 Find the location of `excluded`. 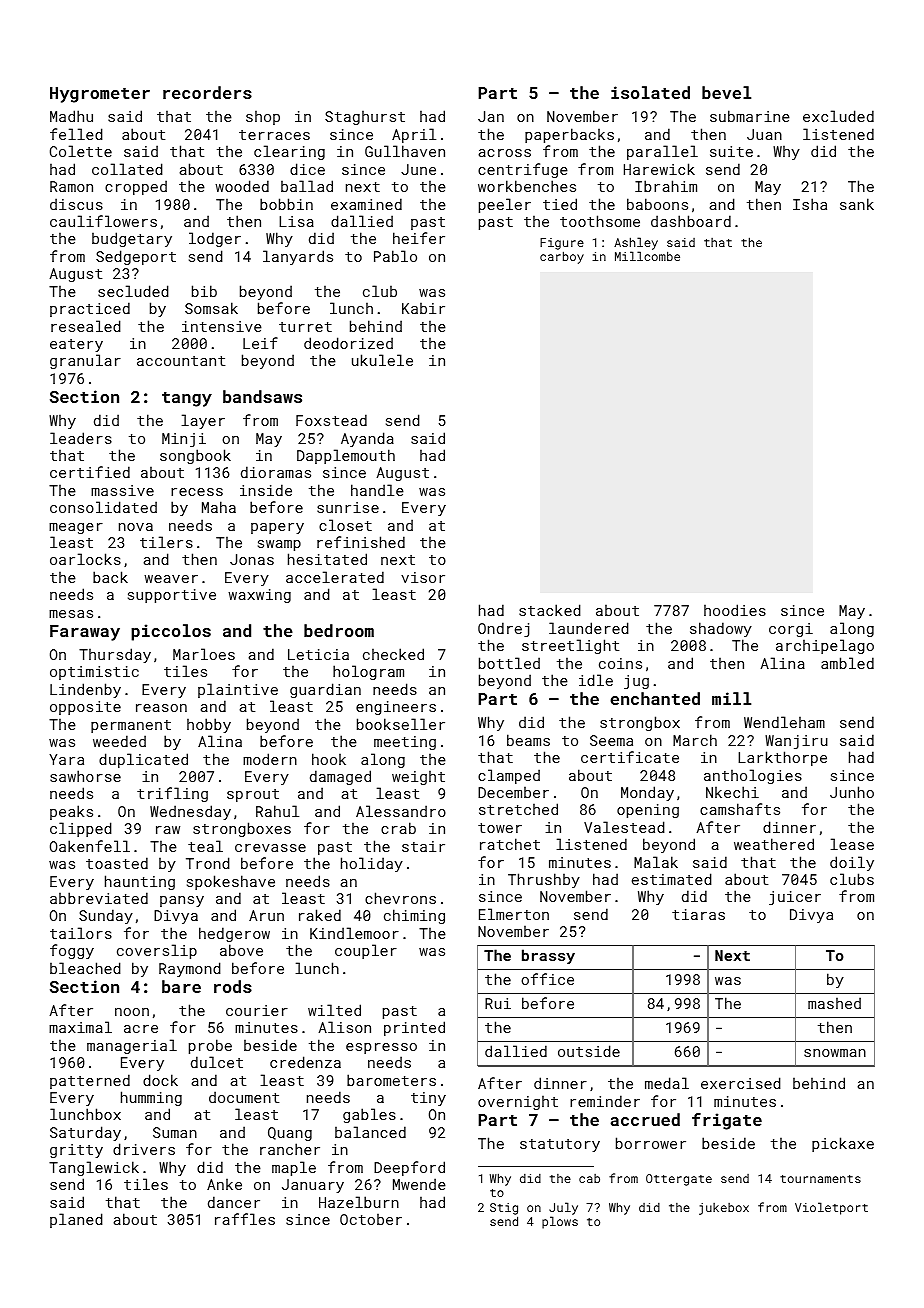

excluded is located at coordinates (838, 116).
